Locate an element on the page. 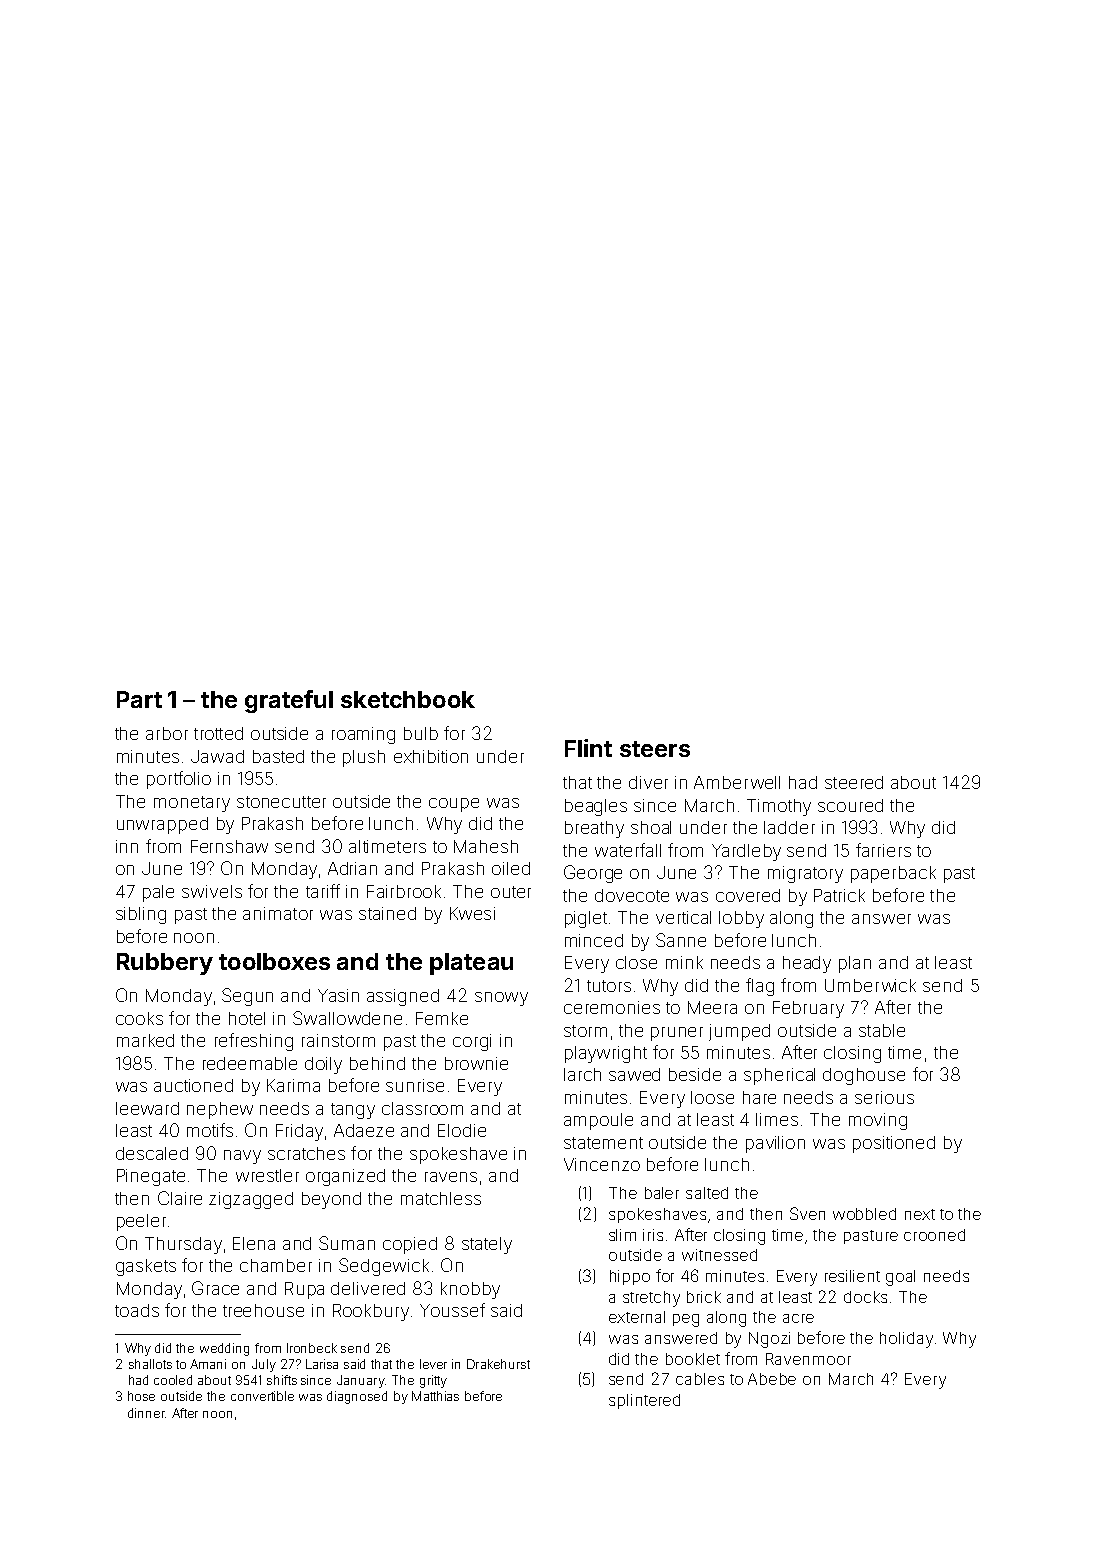 The width and height of the page is (1097, 1552). goal is located at coordinates (900, 1278).
